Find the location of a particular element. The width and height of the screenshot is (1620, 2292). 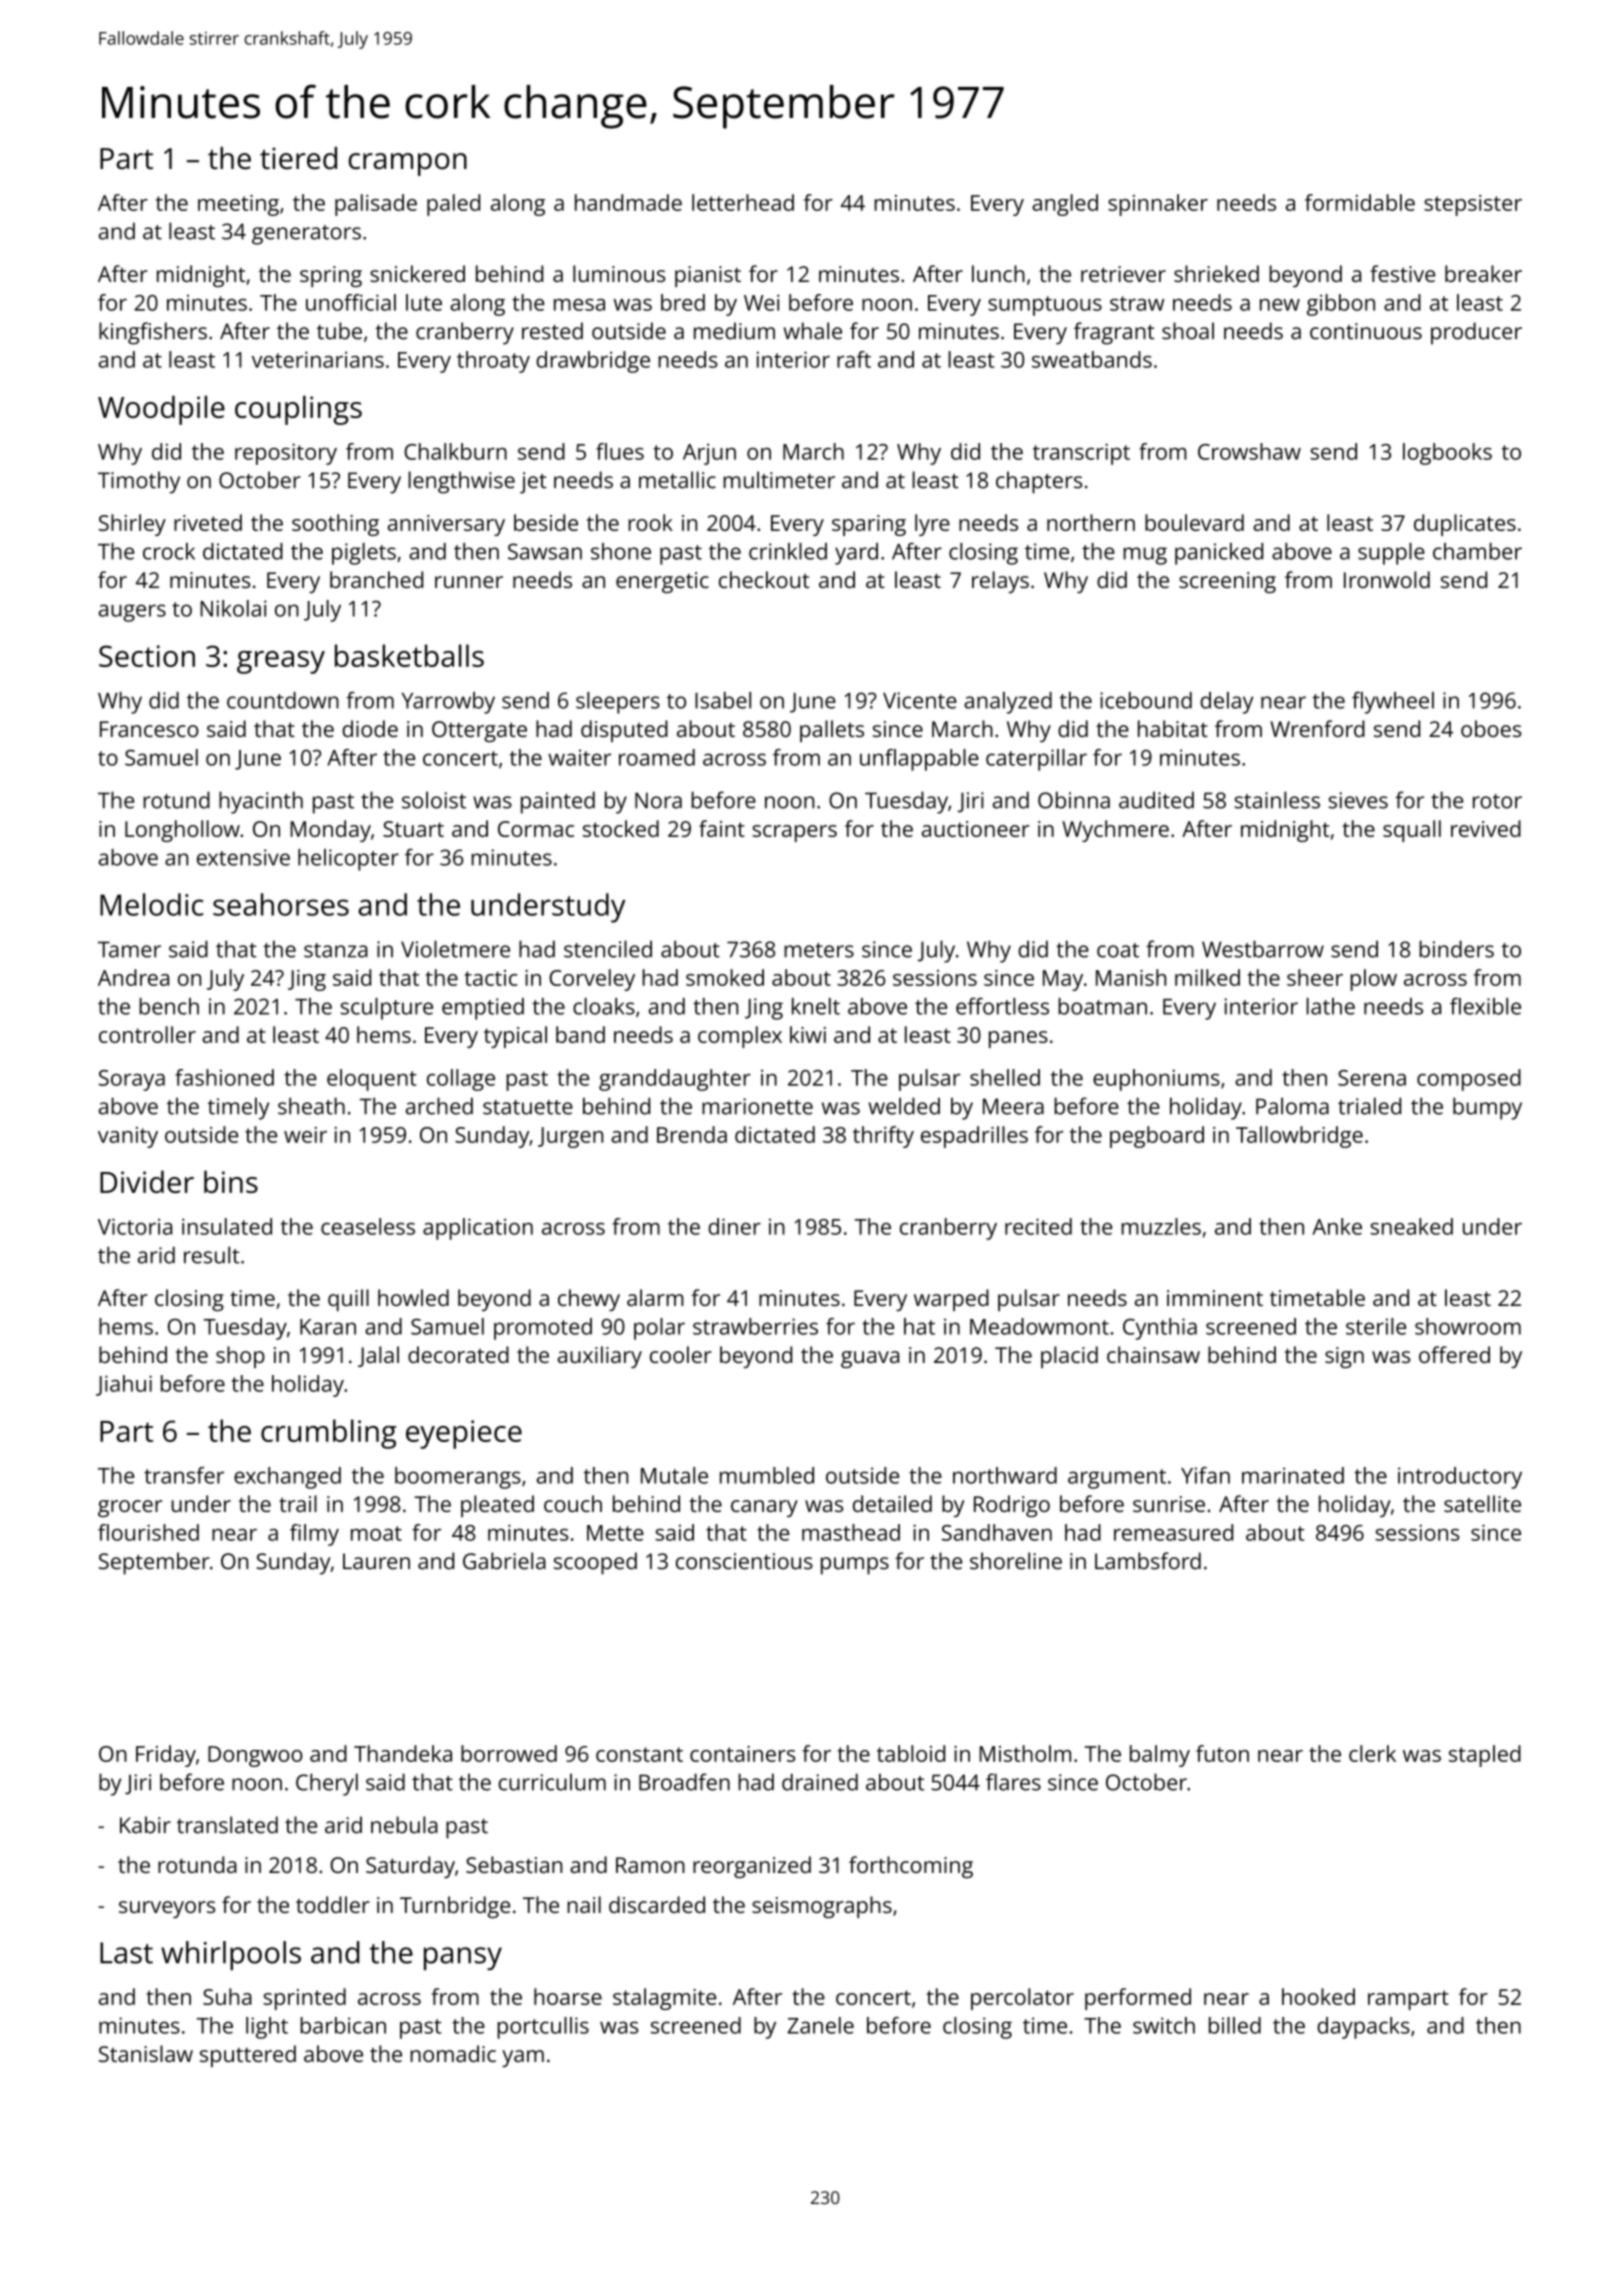

stalagmite is located at coordinates (664, 1999).
